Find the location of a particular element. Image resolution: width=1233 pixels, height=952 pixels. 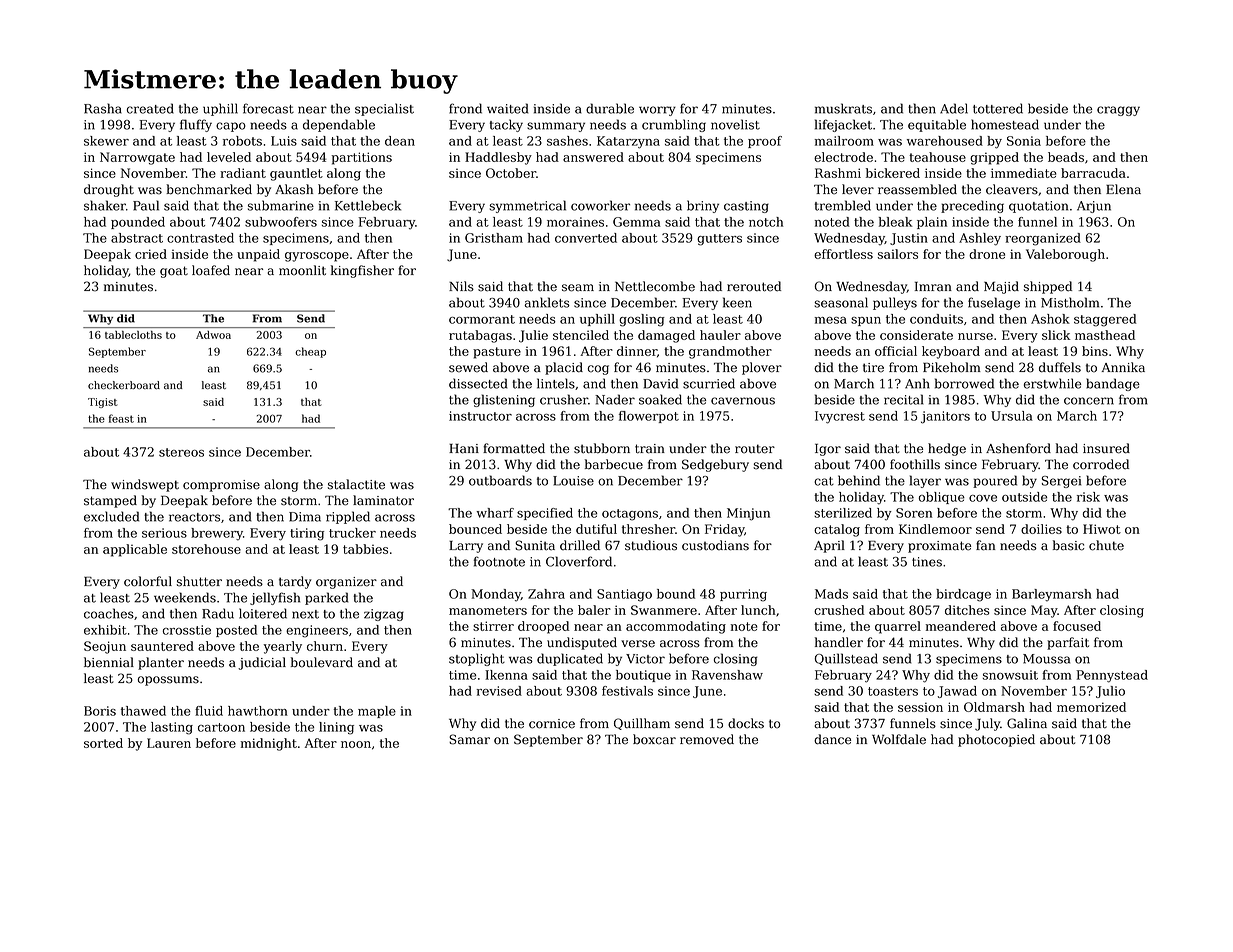

zigzag is located at coordinates (384, 615).
